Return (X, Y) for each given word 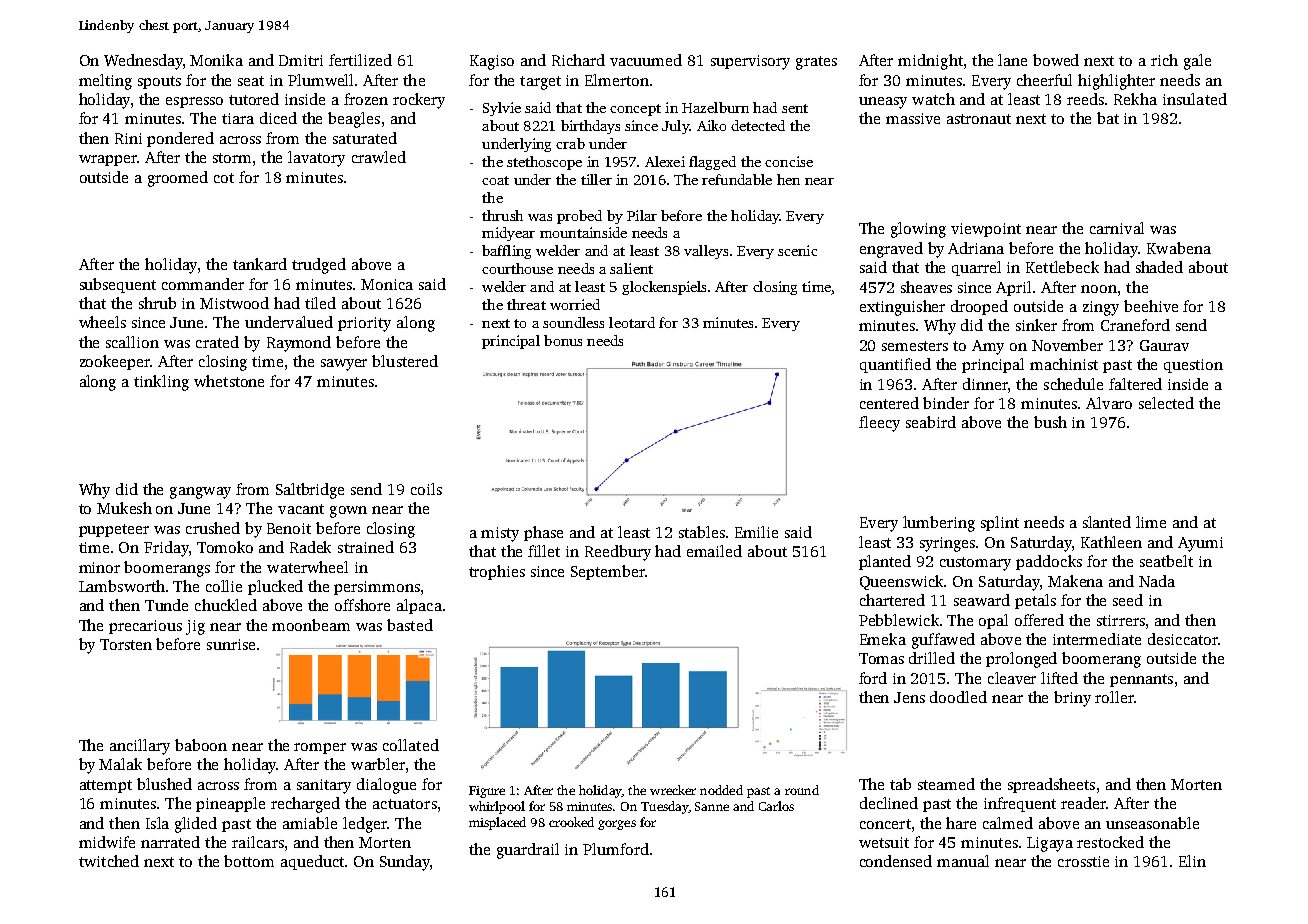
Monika (216, 60)
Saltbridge (310, 491)
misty (500, 534)
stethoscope (544, 163)
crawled (379, 157)
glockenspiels (664, 288)
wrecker (673, 790)
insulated (1195, 99)
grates (816, 63)
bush (1050, 422)
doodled (958, 697)
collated (411, 745)
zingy (1101, 308)
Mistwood (234, 303)
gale (1197, 62)
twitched (109, 861)
